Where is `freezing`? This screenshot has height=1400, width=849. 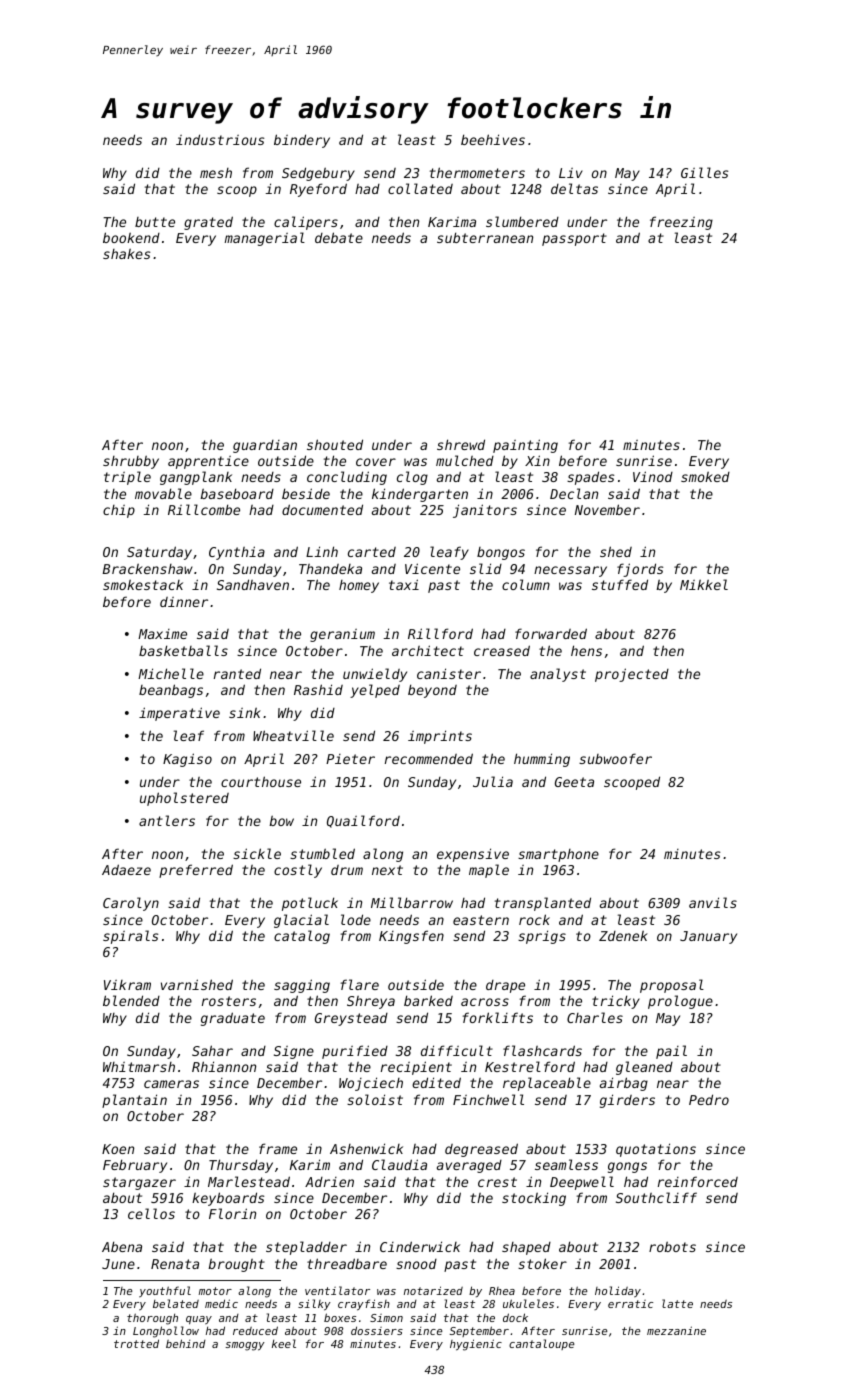
freezing is located at coordinates (681, 223).
